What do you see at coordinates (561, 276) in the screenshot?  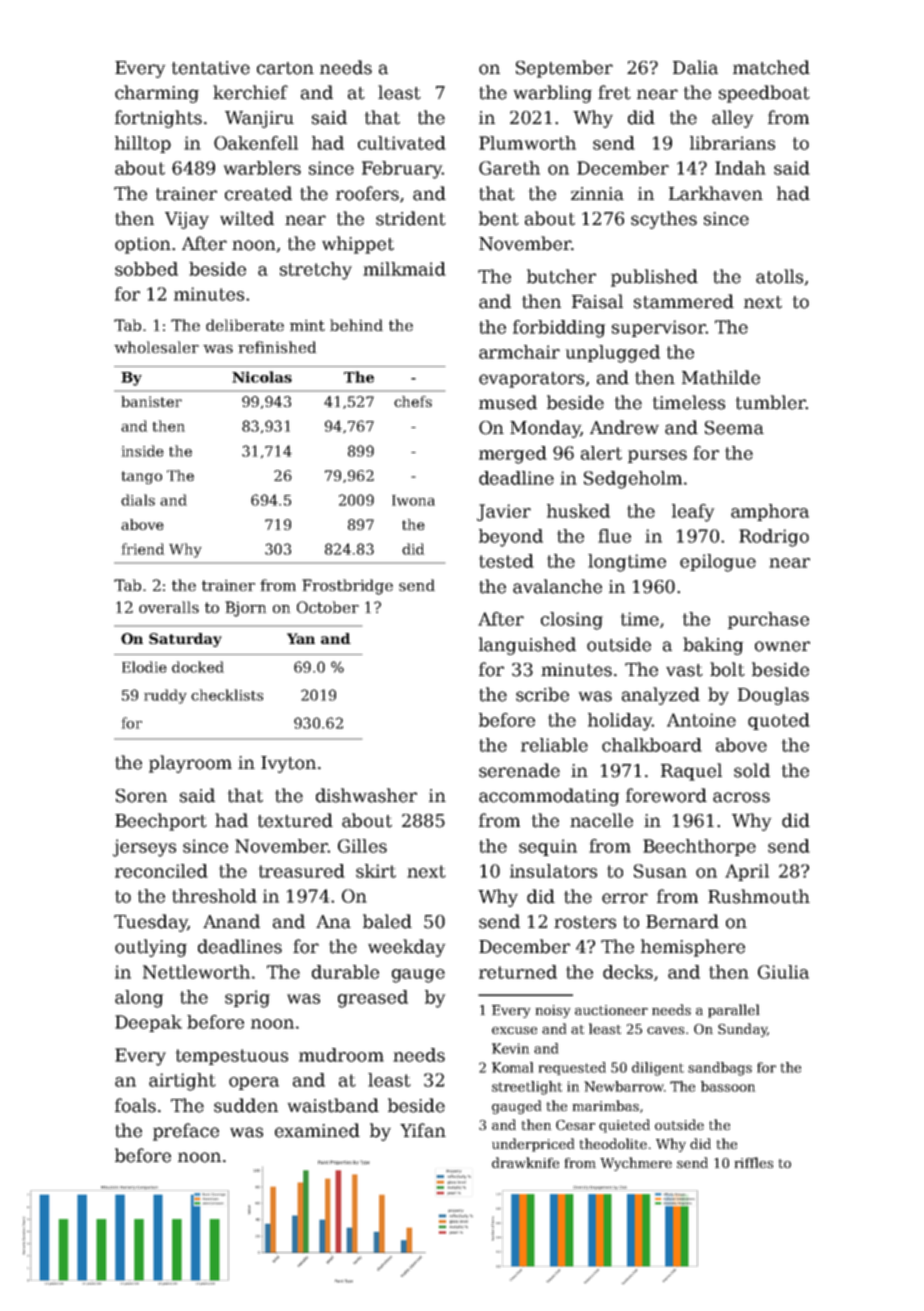 I see `butcher` at bounding box center [561, 276].
